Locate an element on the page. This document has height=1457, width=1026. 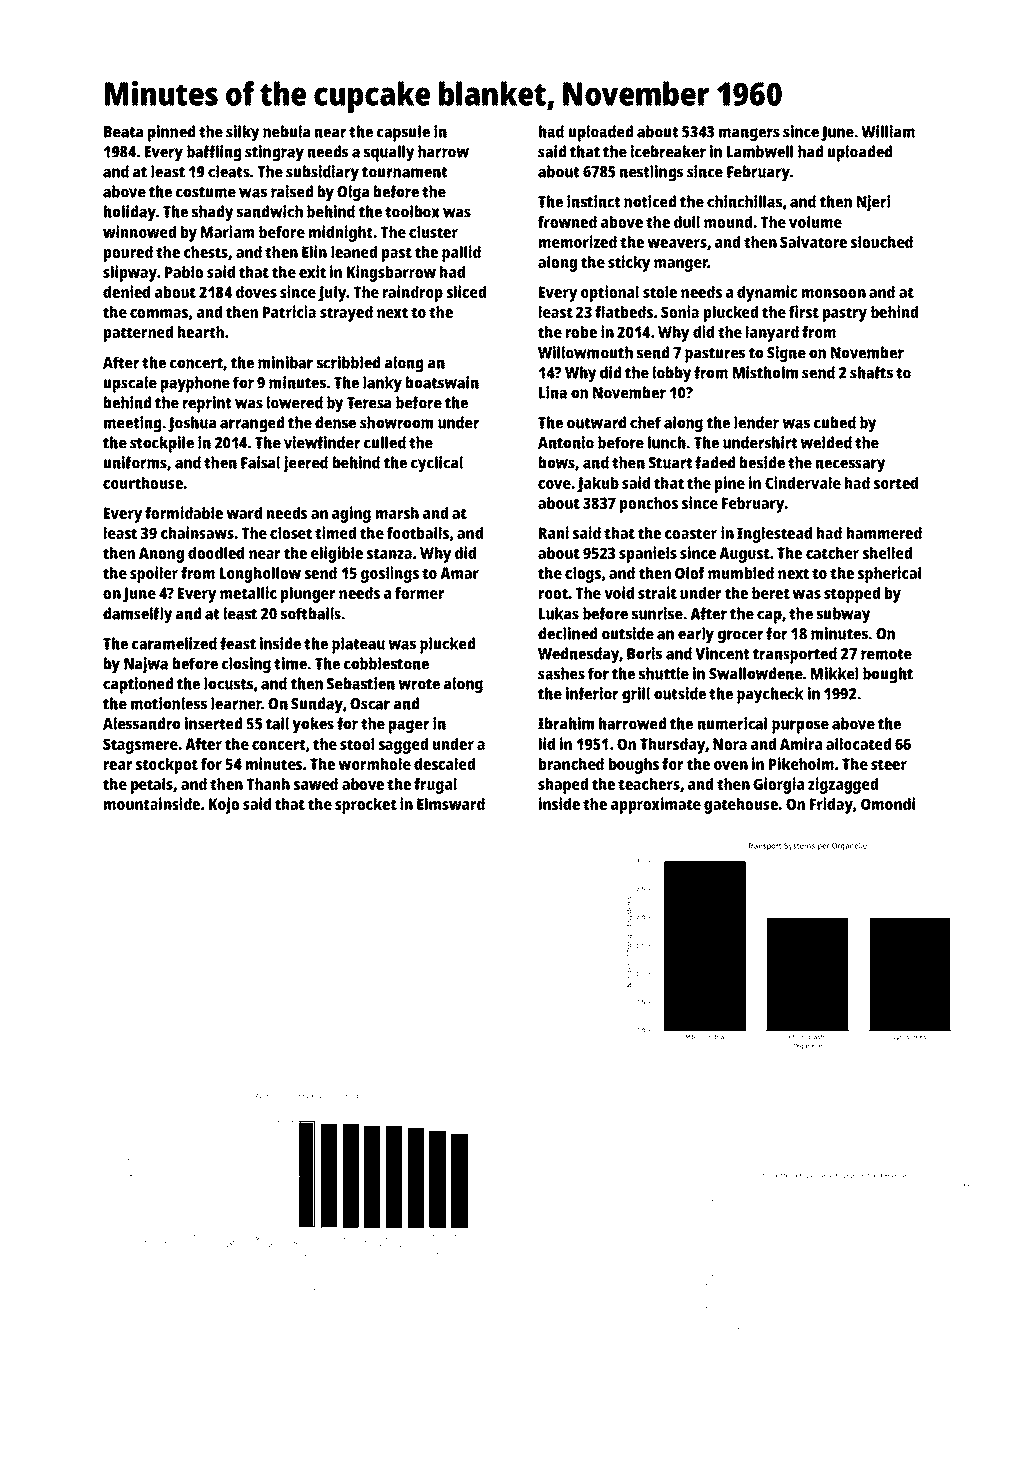
sliced is located at coordinates (466, 291).
